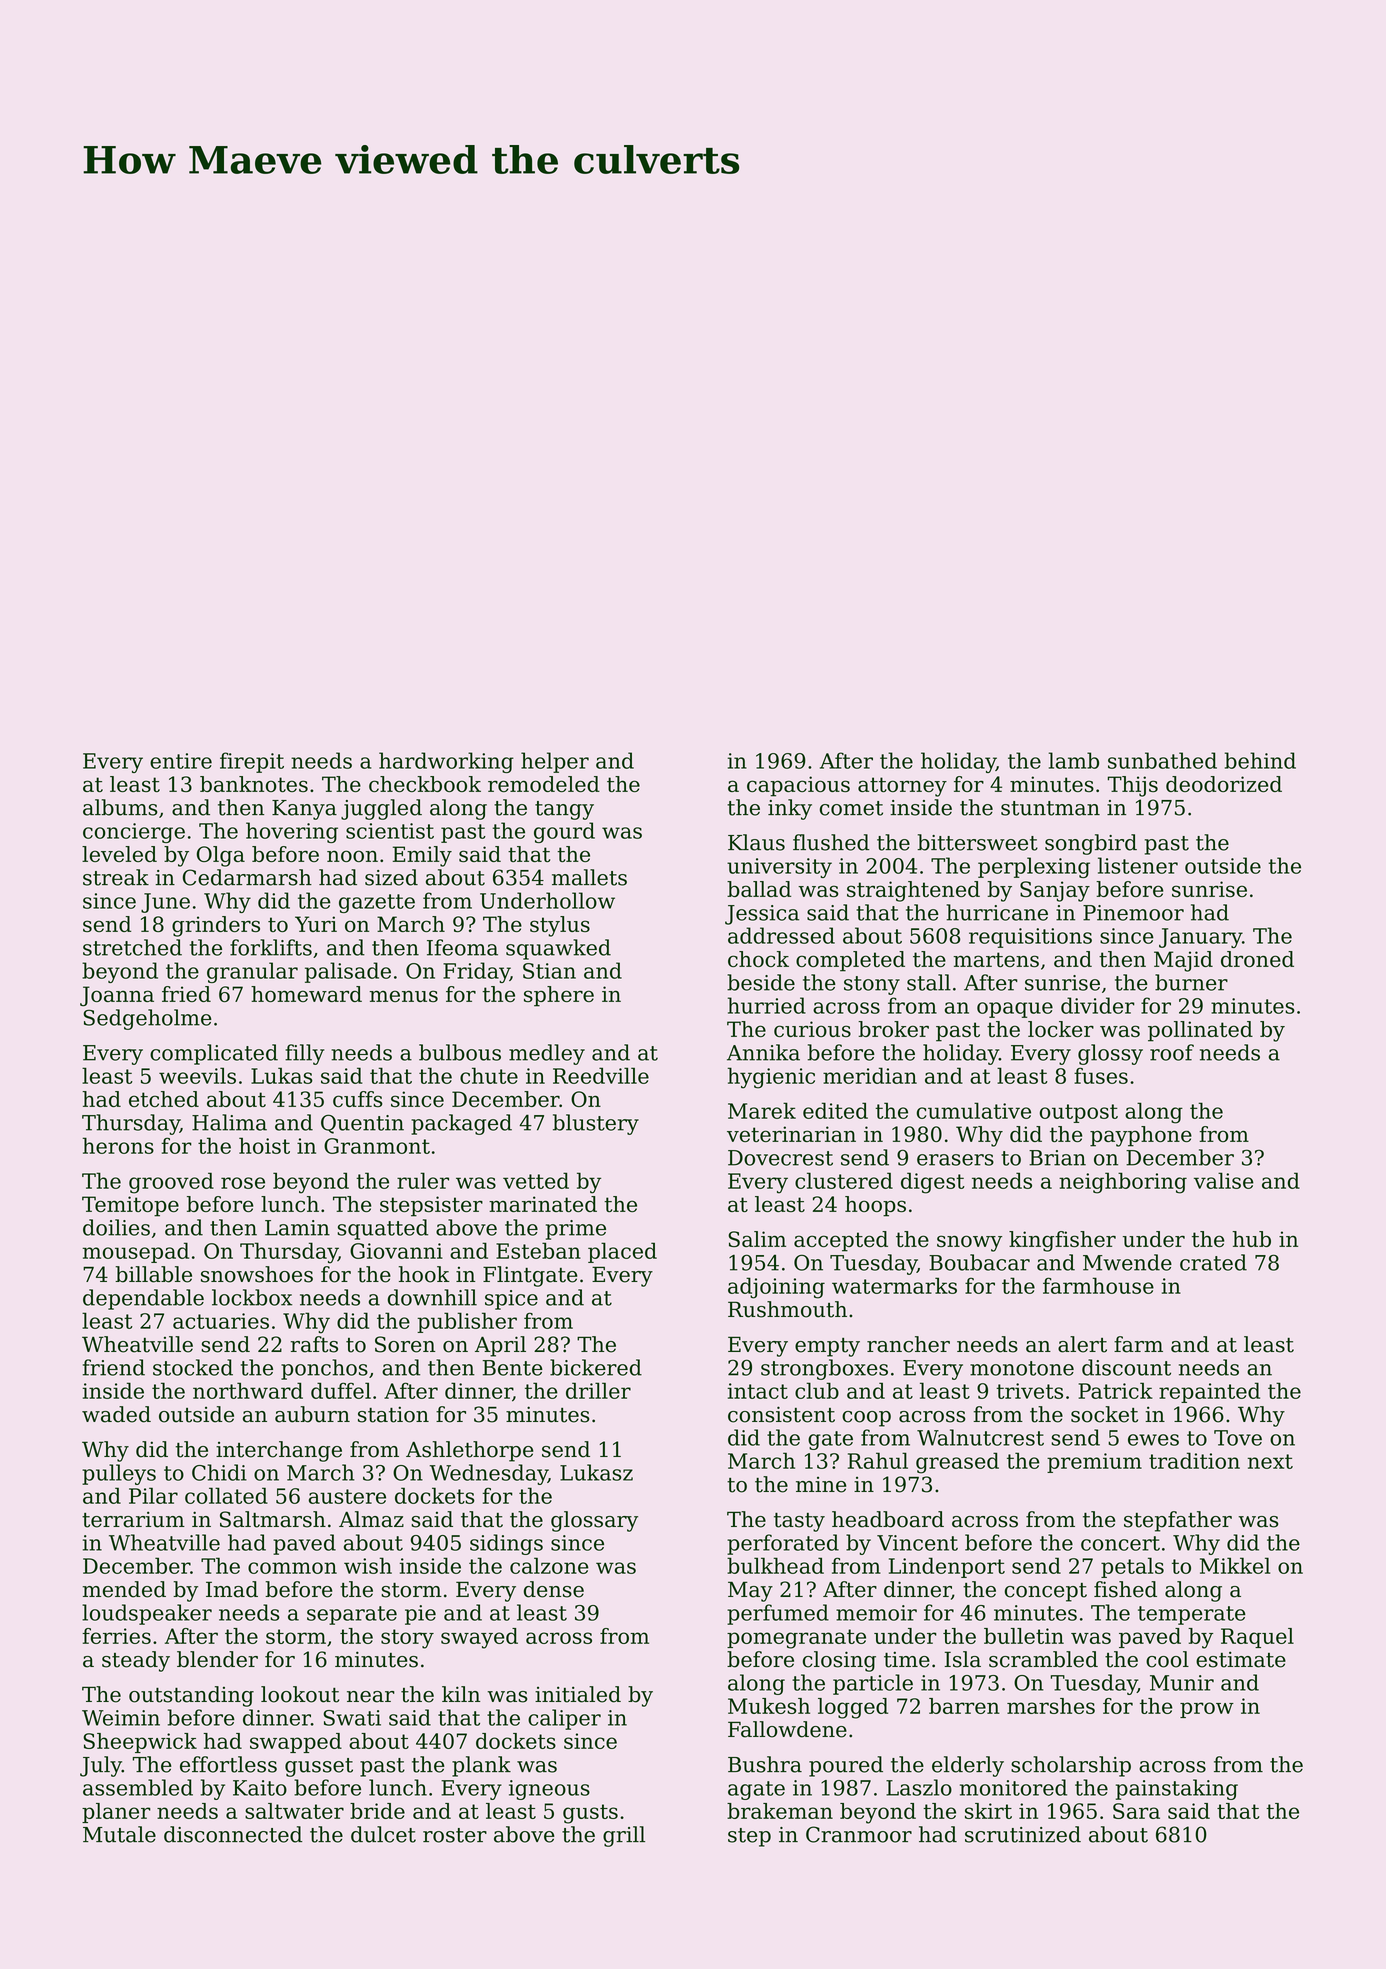 The width and height of the screenshot is (1386, 1969). What do you see at coordinates (598, 1390) in the screenshot?
I see `driller` at bounding box center [598, 1390].
